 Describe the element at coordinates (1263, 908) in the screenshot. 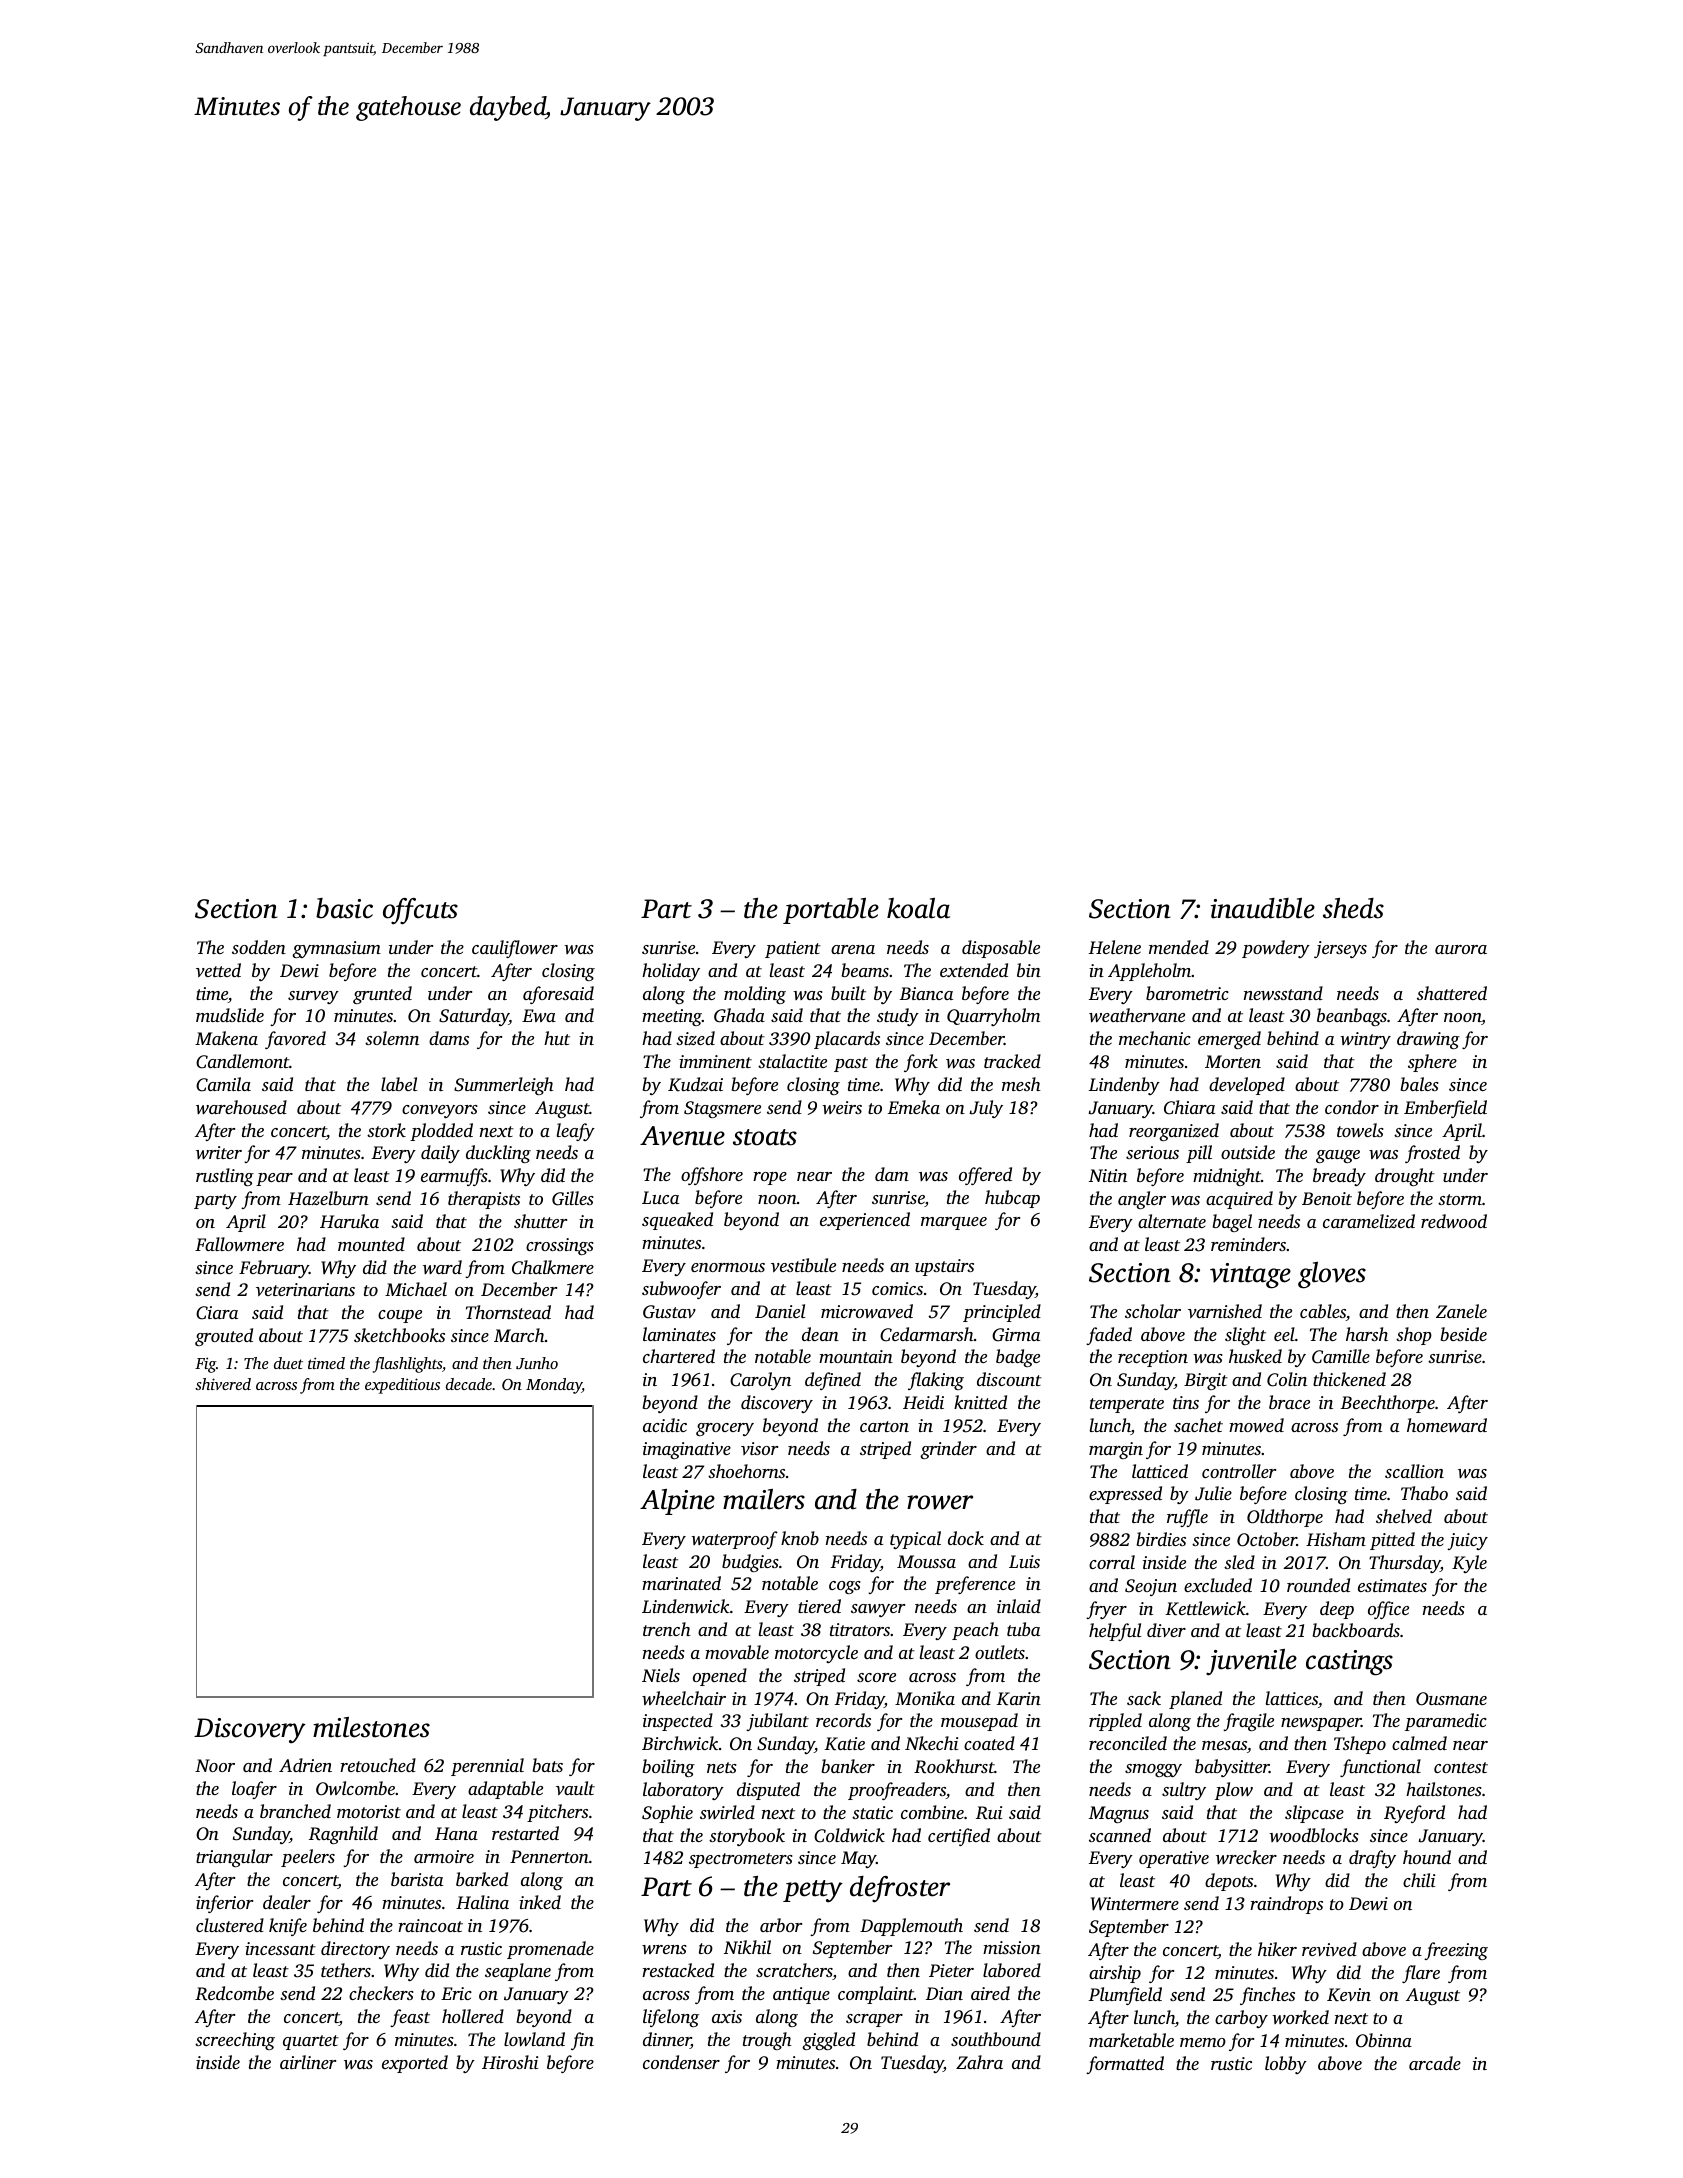

I see `inaudible` at that location.
